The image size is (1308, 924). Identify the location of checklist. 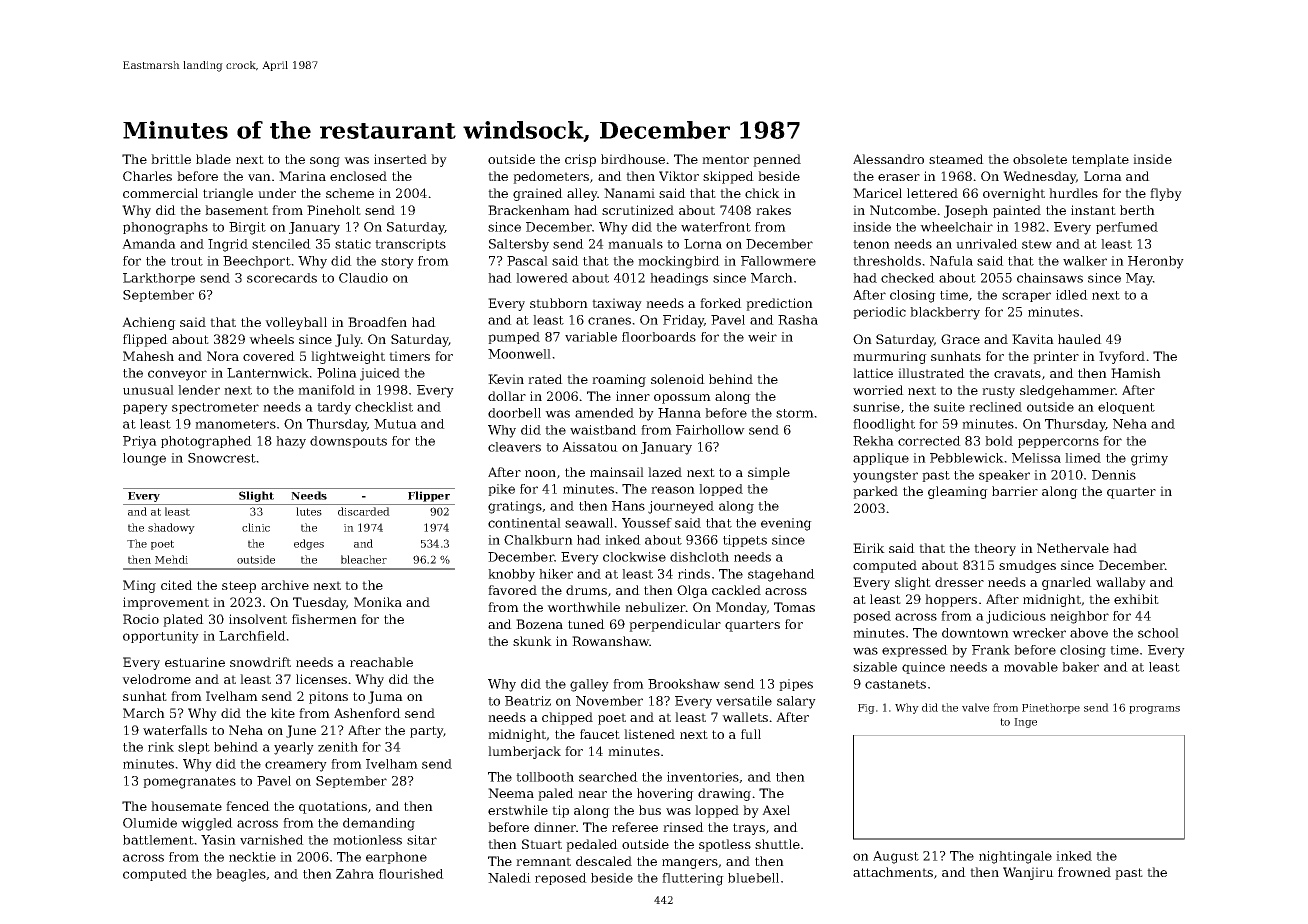
(384, 407).
